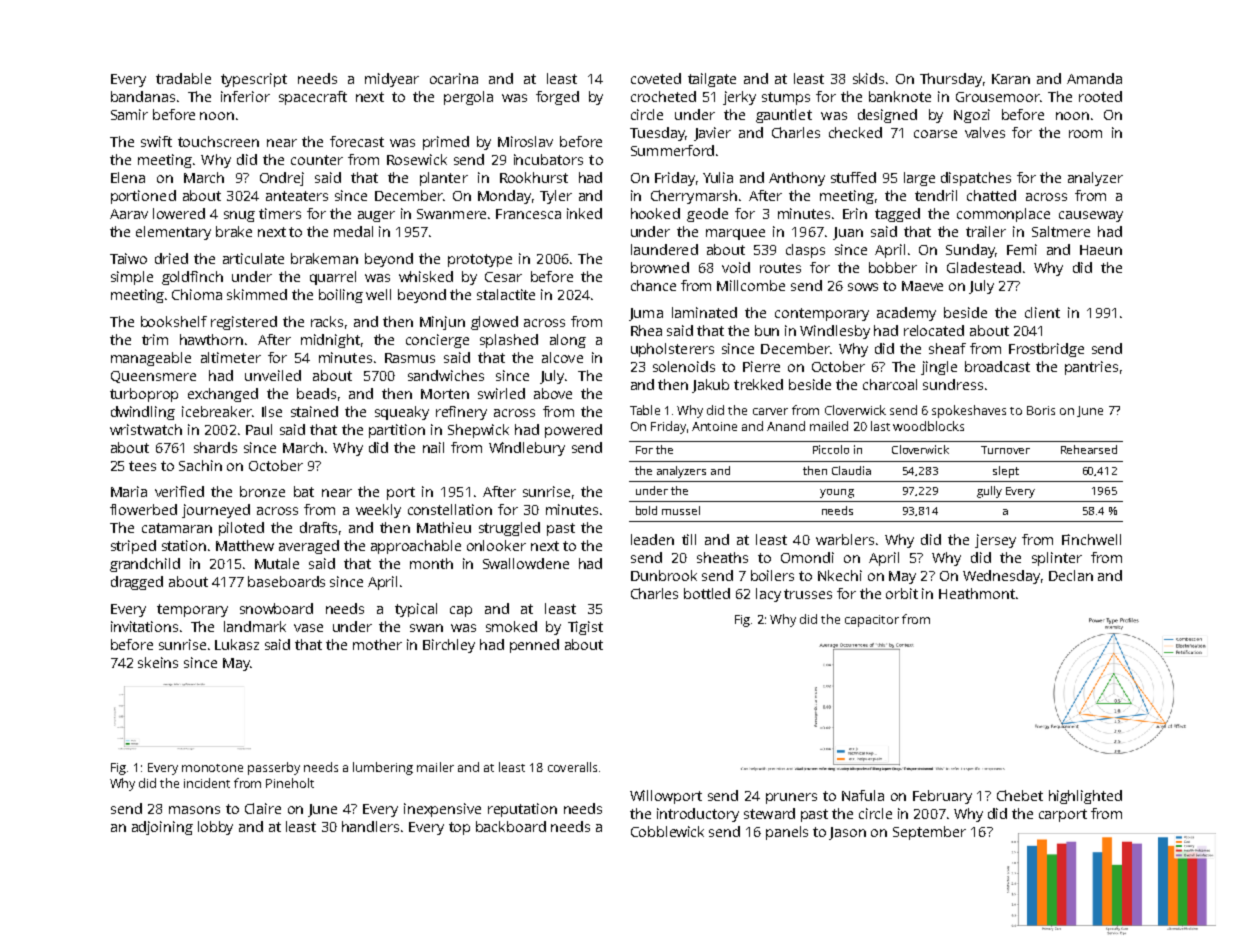 Image resolution: width=1233 pixels, height=952 pixels. I want to click on Paul, so click(259, 429).
